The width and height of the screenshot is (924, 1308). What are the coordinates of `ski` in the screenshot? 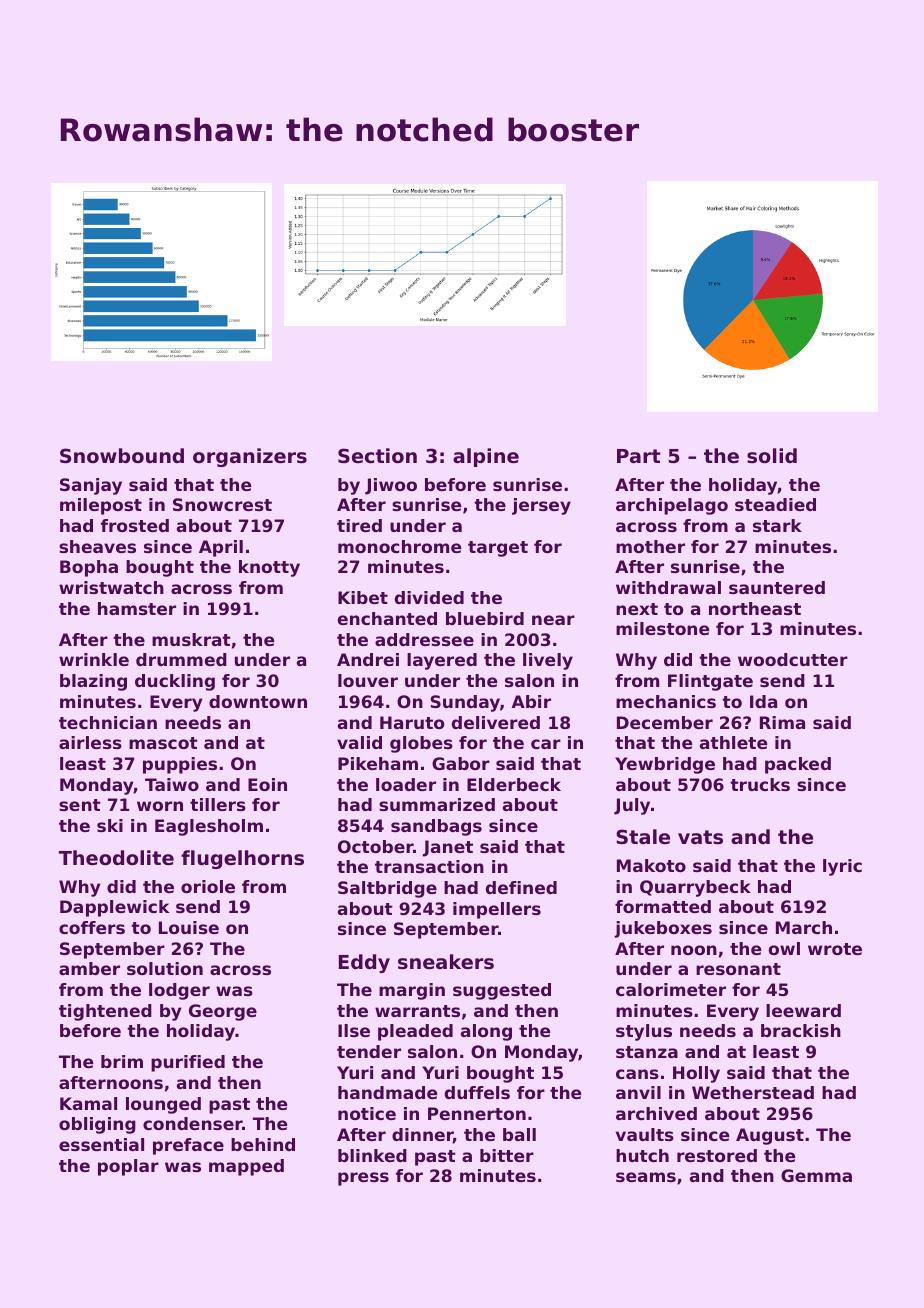 It's located at (110, 825).
